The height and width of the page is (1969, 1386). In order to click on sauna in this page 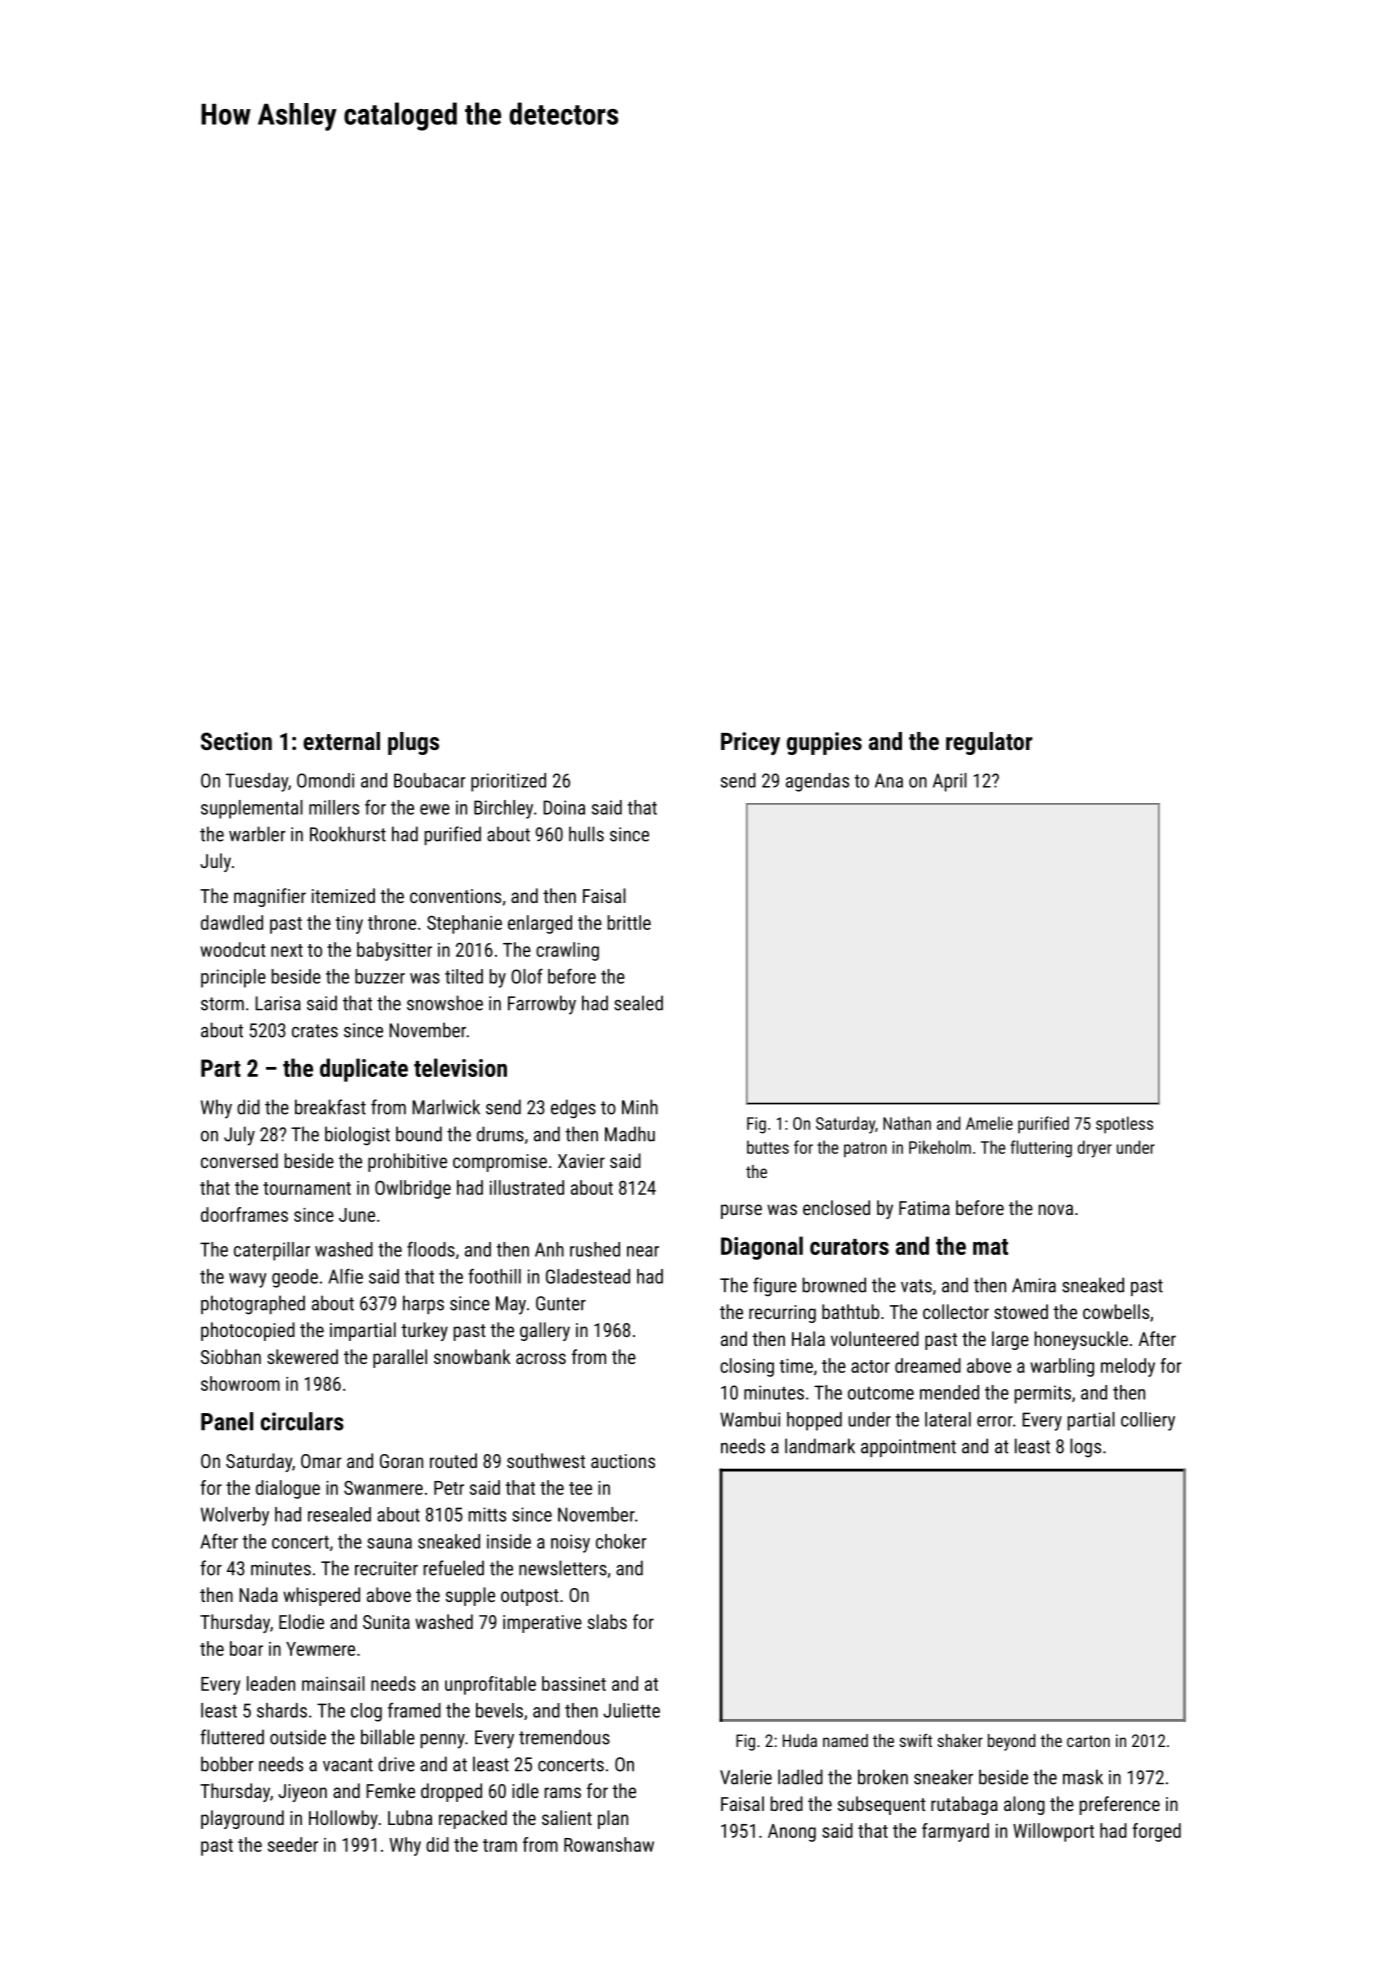, I will do `click(389, 1543)`.
